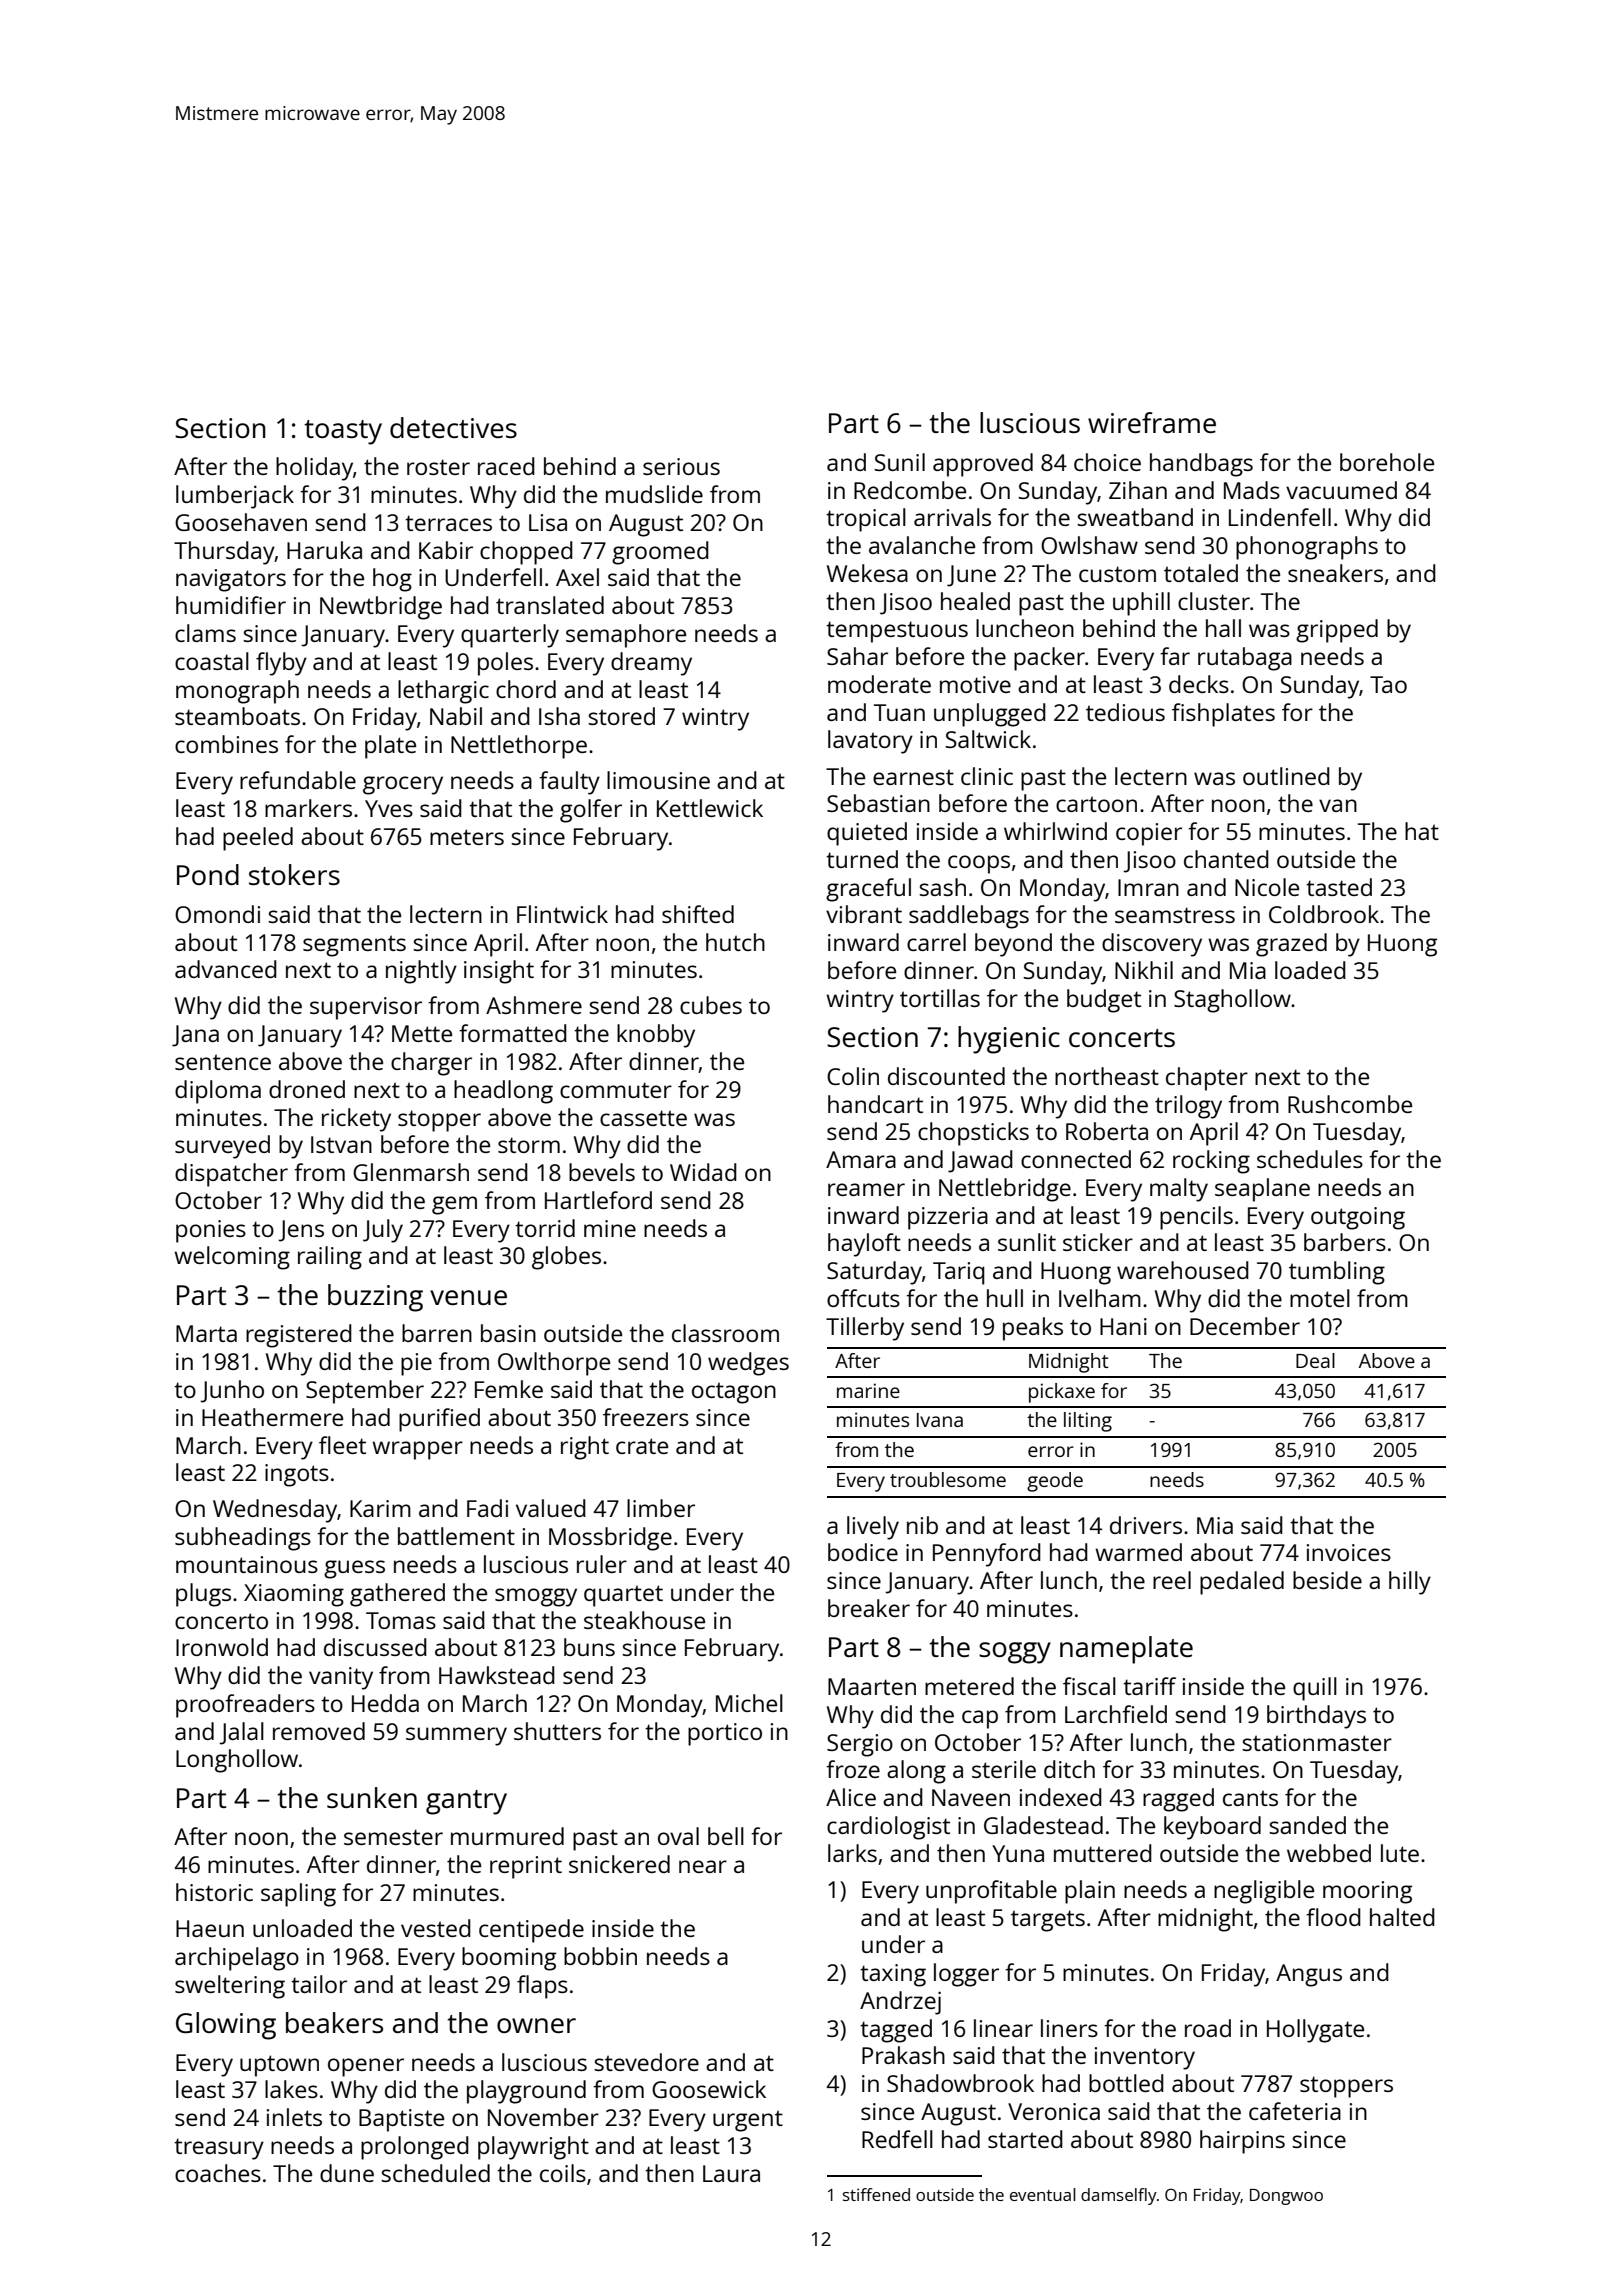 The width and height of the document is (1620, 2292). Describe the element at coordinates (467, 837) in the document. I see `meters` at that location.
